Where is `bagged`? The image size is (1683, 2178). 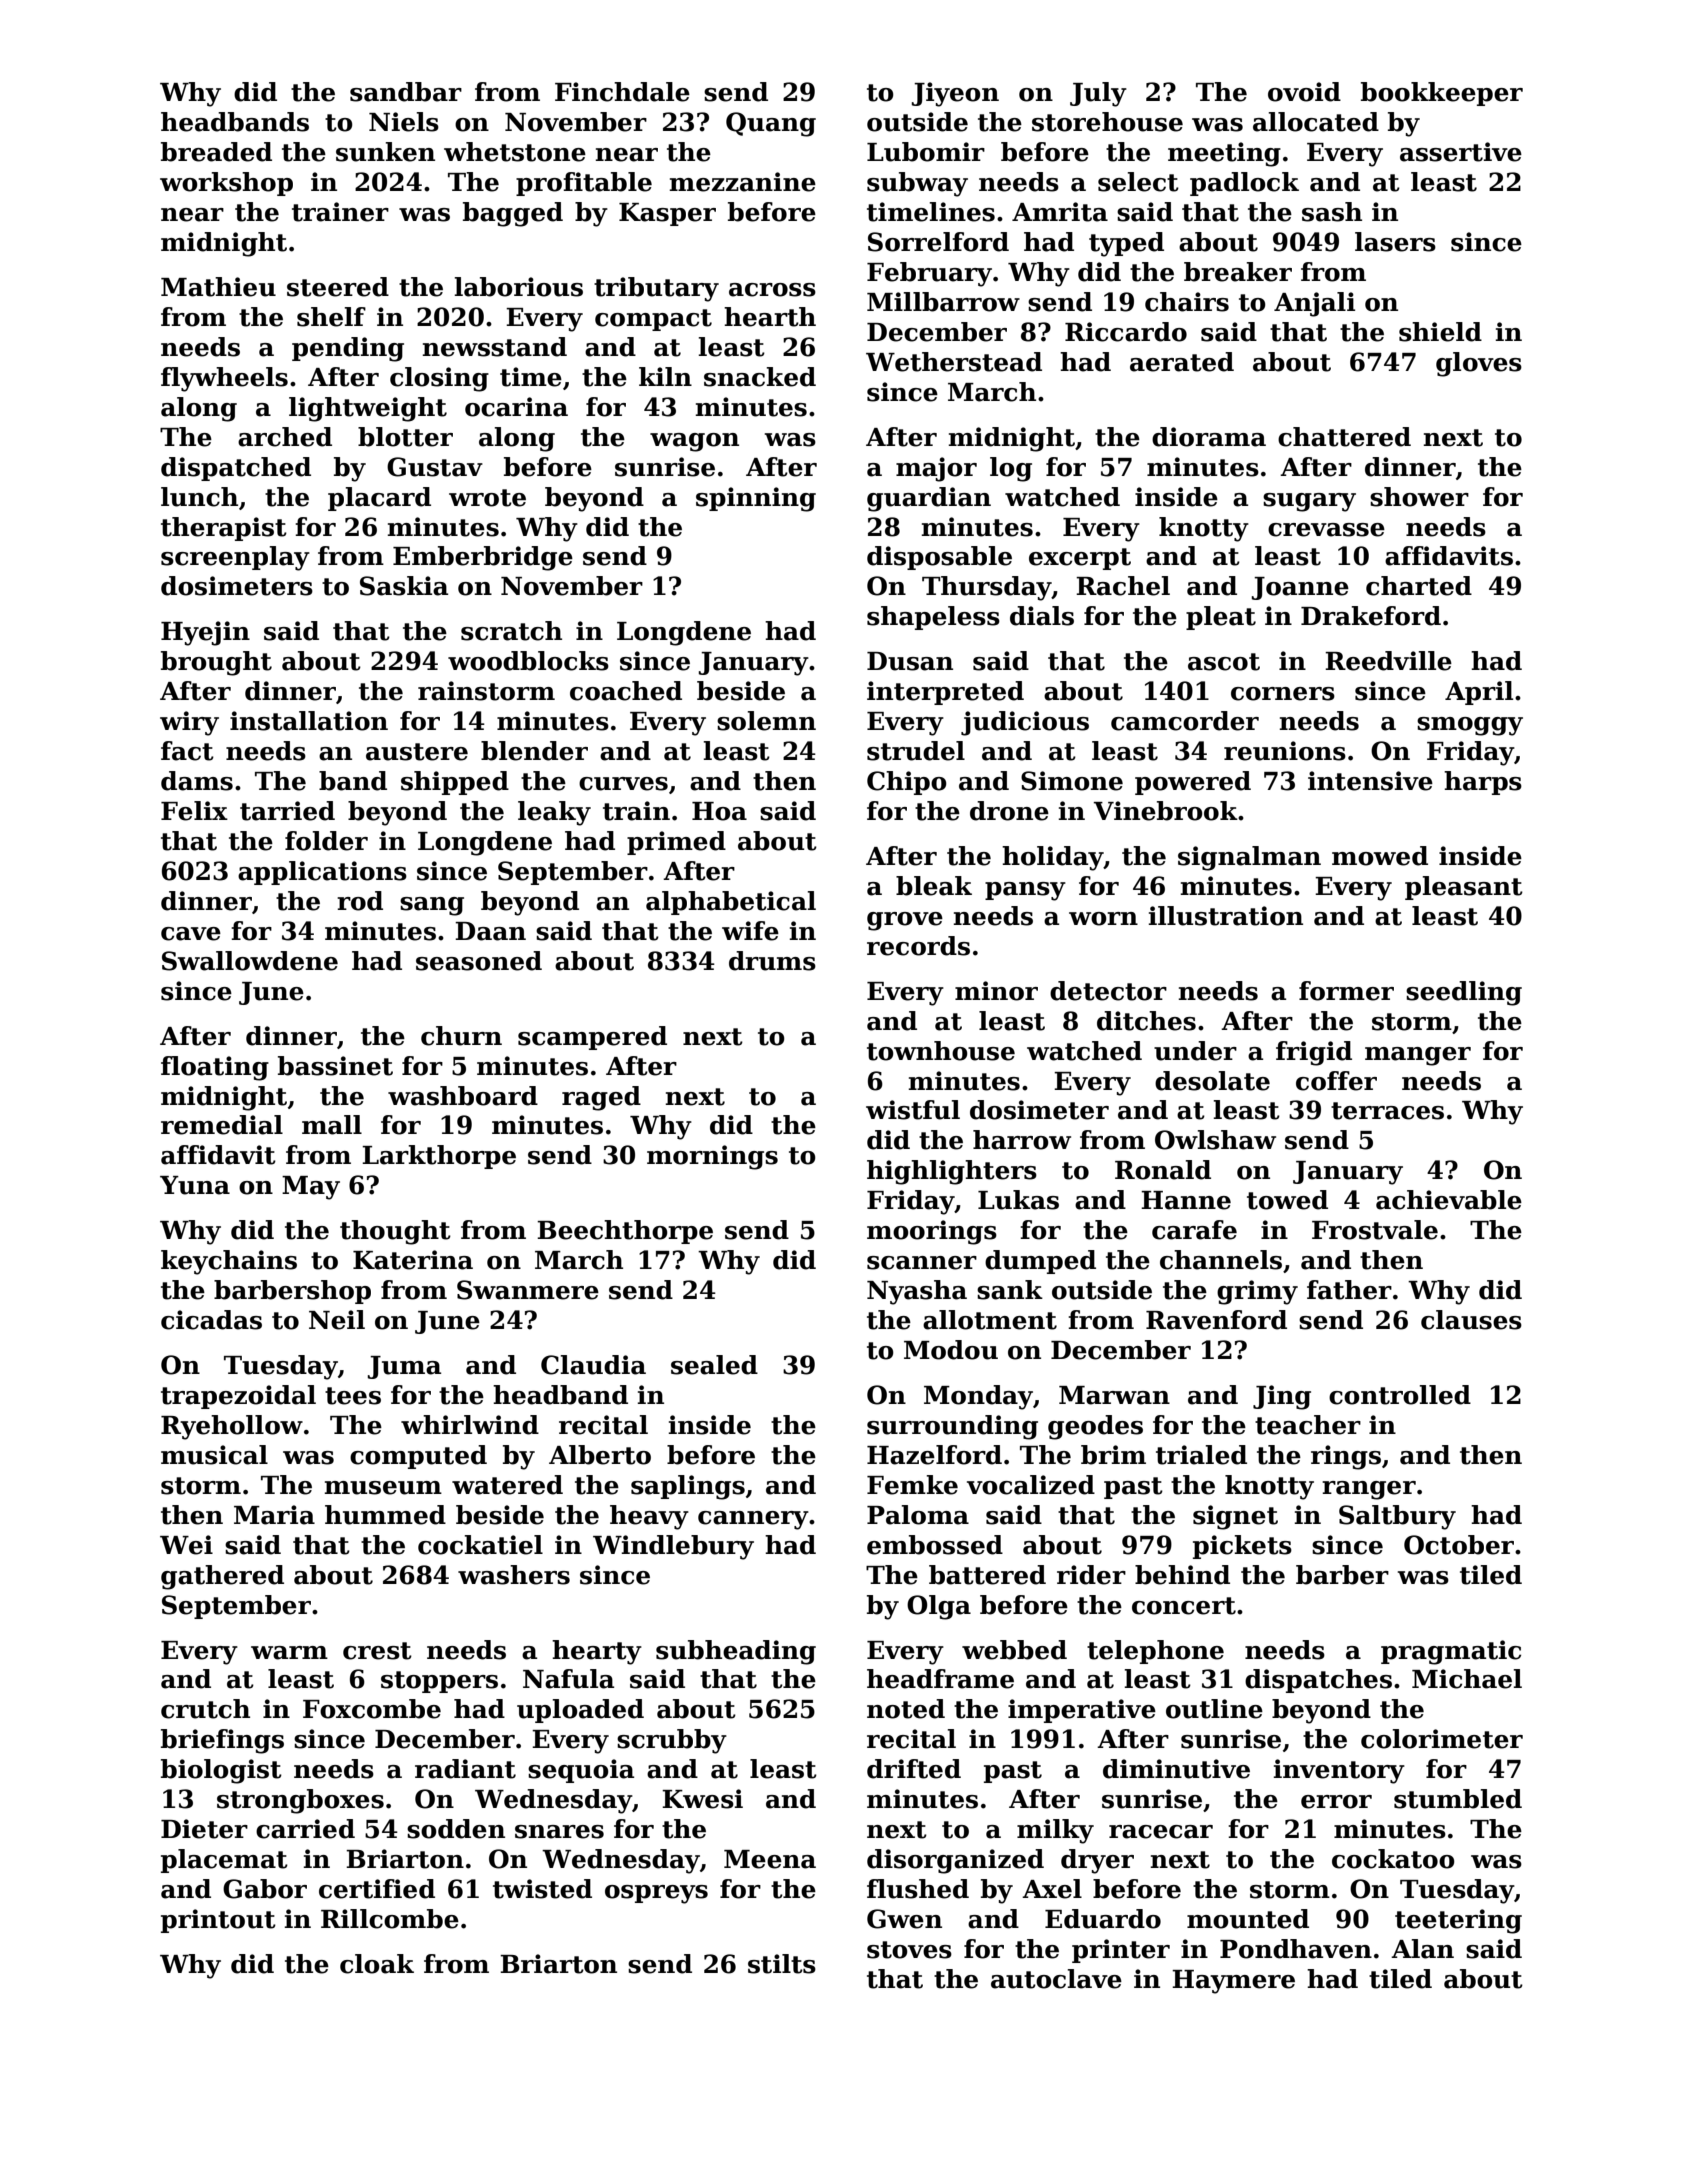 bagged is located at coordinates (513, 214).
